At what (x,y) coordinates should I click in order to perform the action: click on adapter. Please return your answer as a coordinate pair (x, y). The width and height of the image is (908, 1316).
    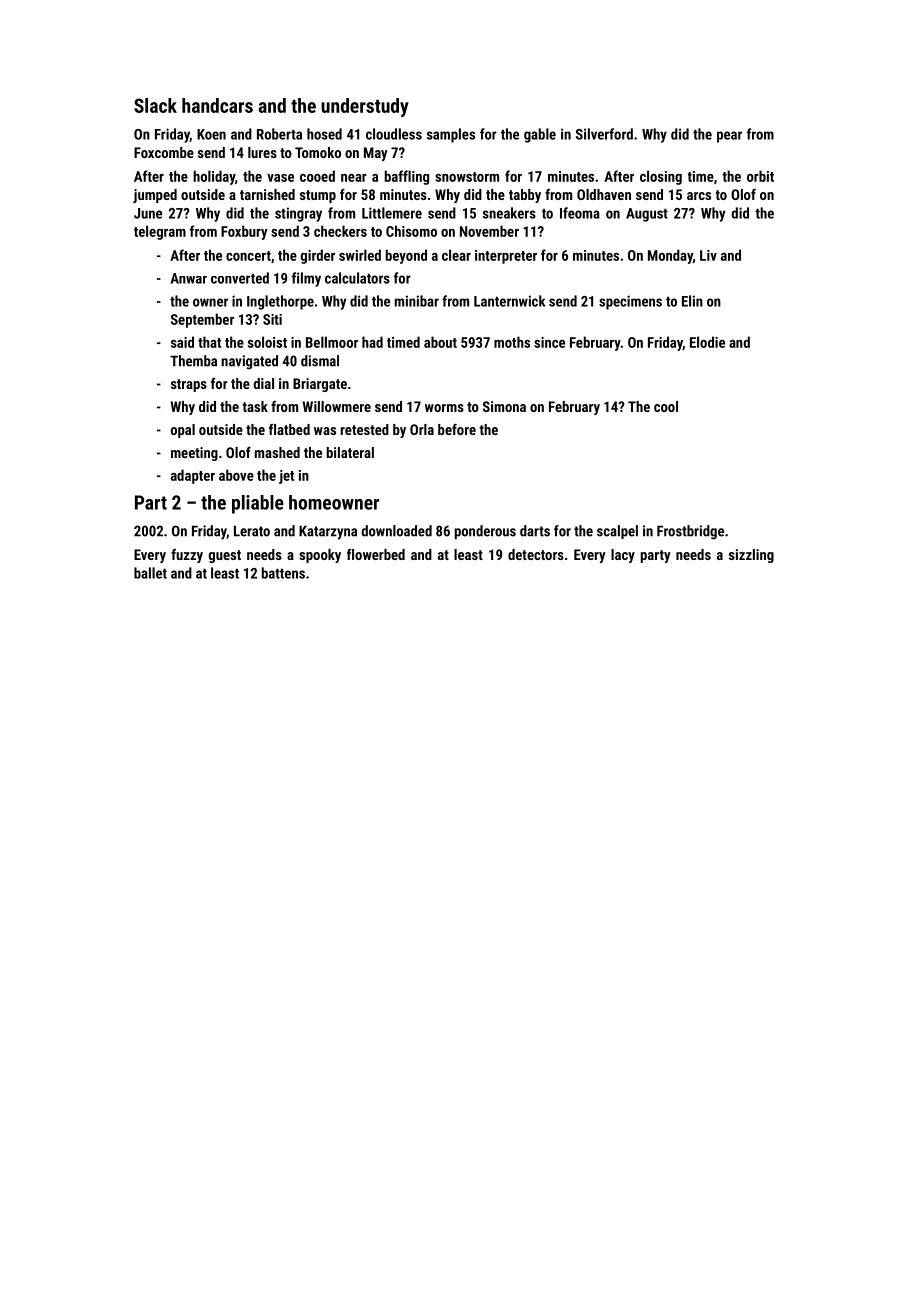
    Looking at the image, I should click on (193, 476).
